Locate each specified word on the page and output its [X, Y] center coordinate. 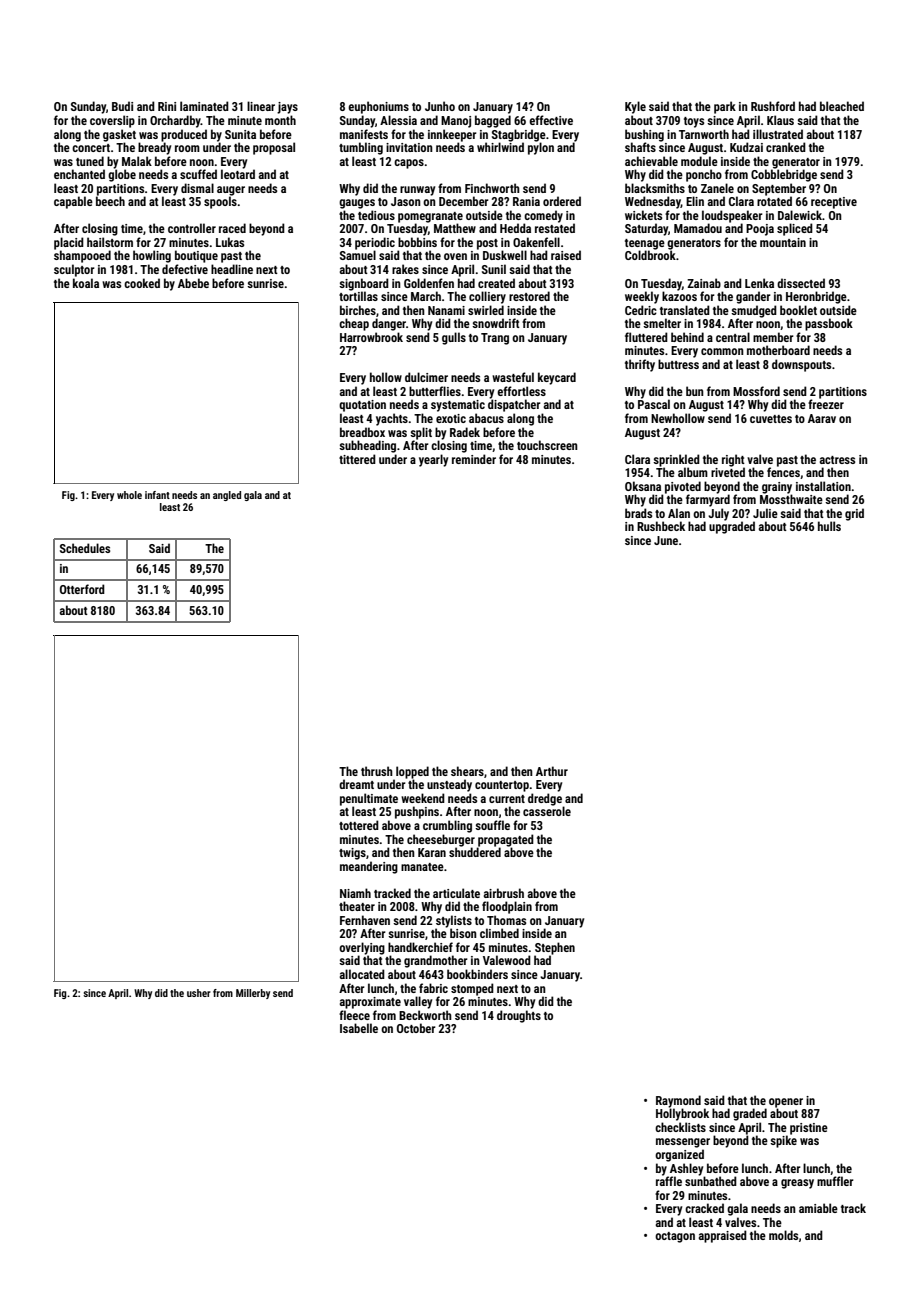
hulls [829, 526]
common [722, 351]
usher [199, 993]
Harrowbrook [371, 337]
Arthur [552, 771]
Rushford [773, 106]
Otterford [82, 589]
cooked [142, 283]
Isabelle [359, 1028]
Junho [440, 106]
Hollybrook [682, 1114]
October [416, 1028]
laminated [204, 106]
